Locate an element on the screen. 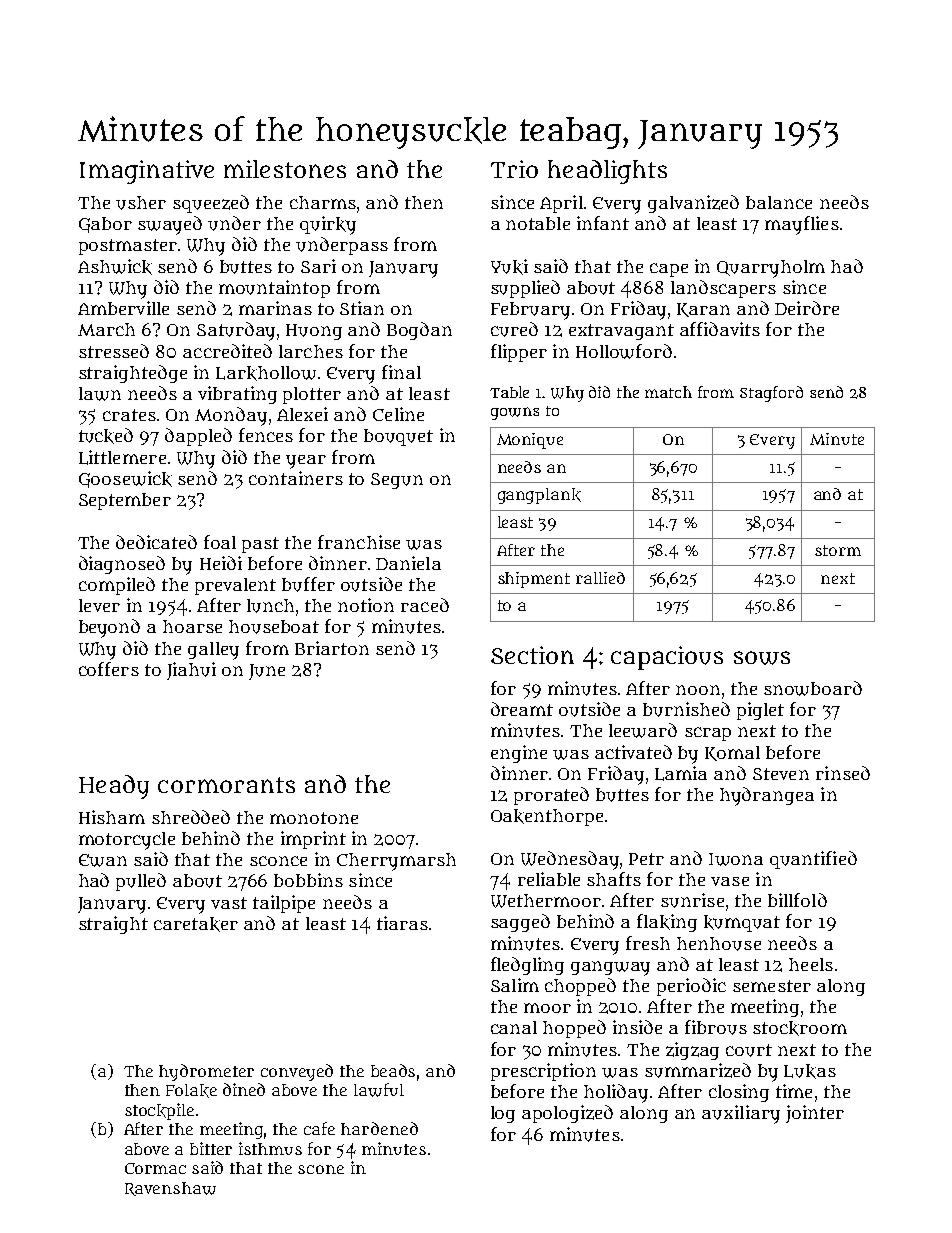 The width and height of the screenshot is (952, 1233). mountaintop is located at coordinates (274, 289).
